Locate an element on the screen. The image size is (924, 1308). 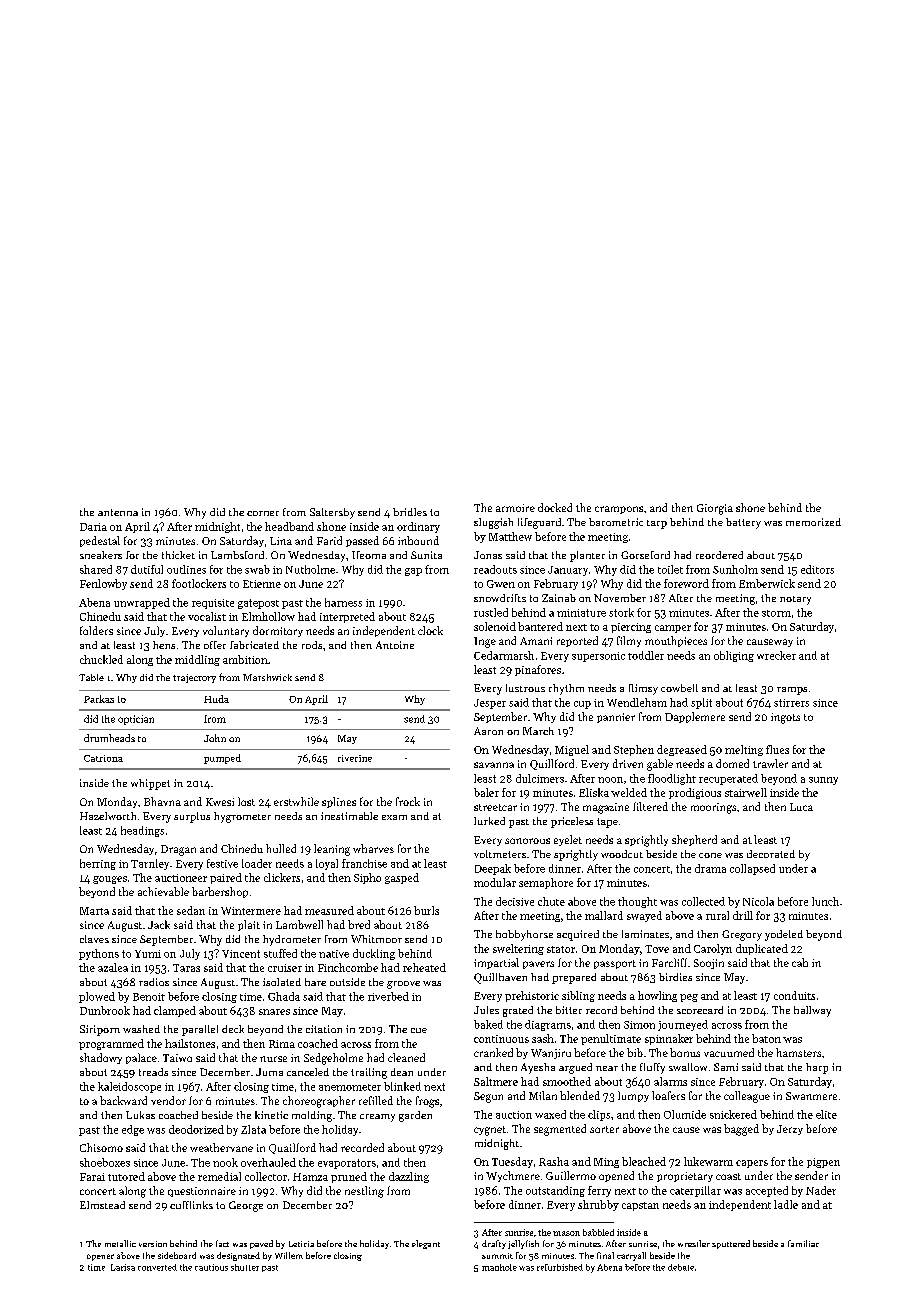
Yumi is located at coordinates (148, 954).
